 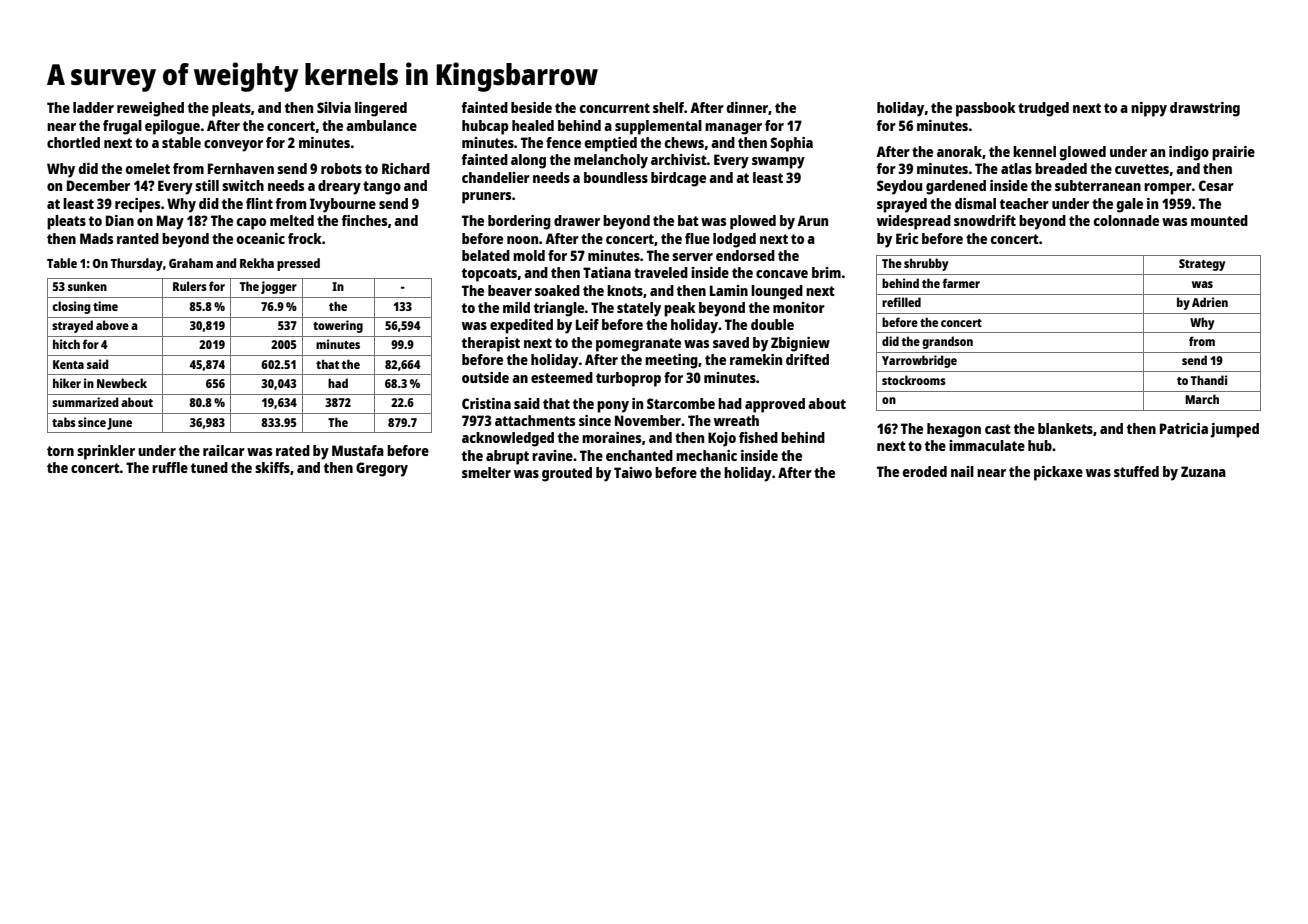 What do you see at coordinates (956, 187) in the screenshot?
I see `gardened` at bounding box center [956, 187].
